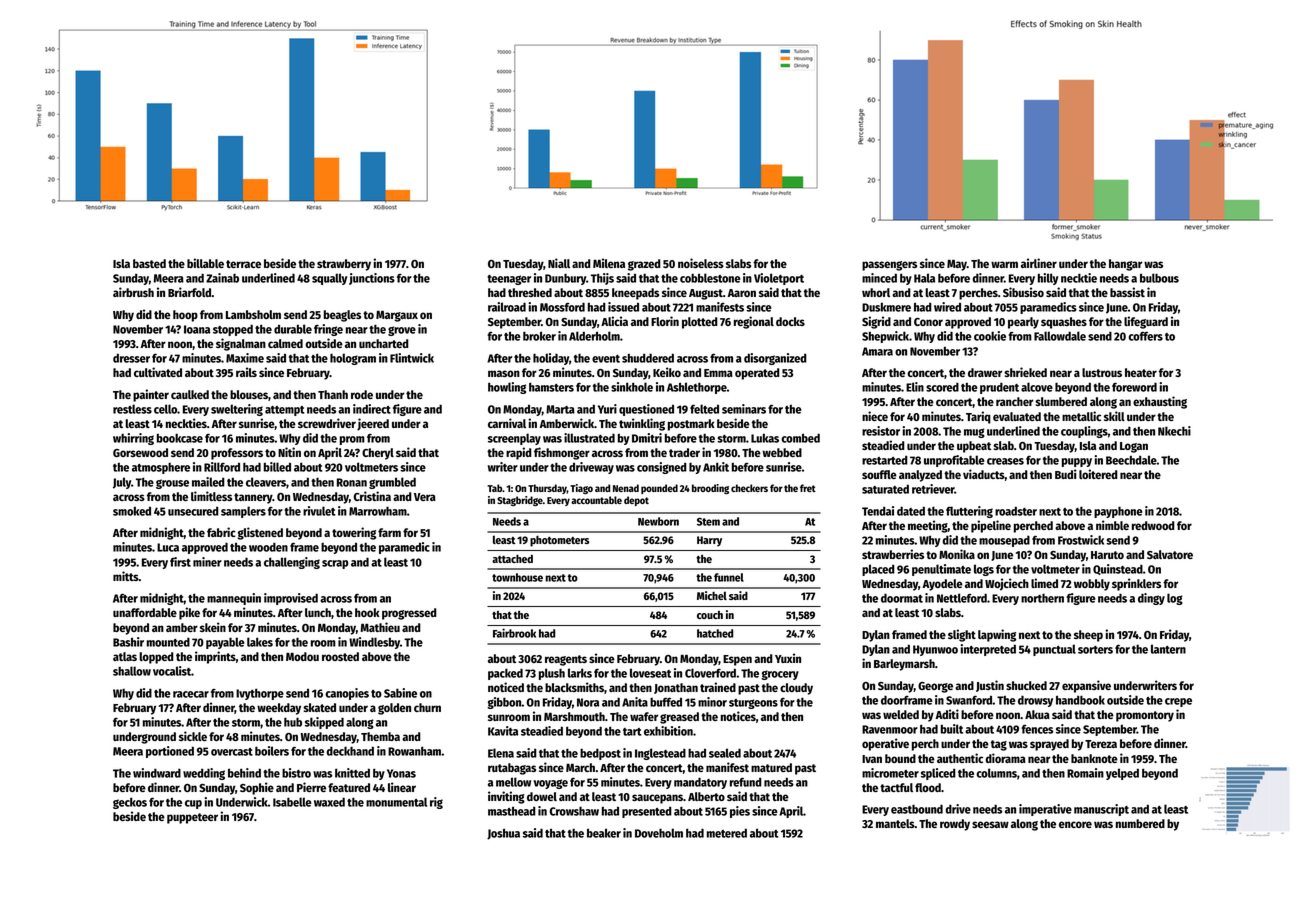 This screenshot has height=924, width=1308. Describe the element at coordinates (701, 263) in the screenshot. I see `noiseless` at that location.
